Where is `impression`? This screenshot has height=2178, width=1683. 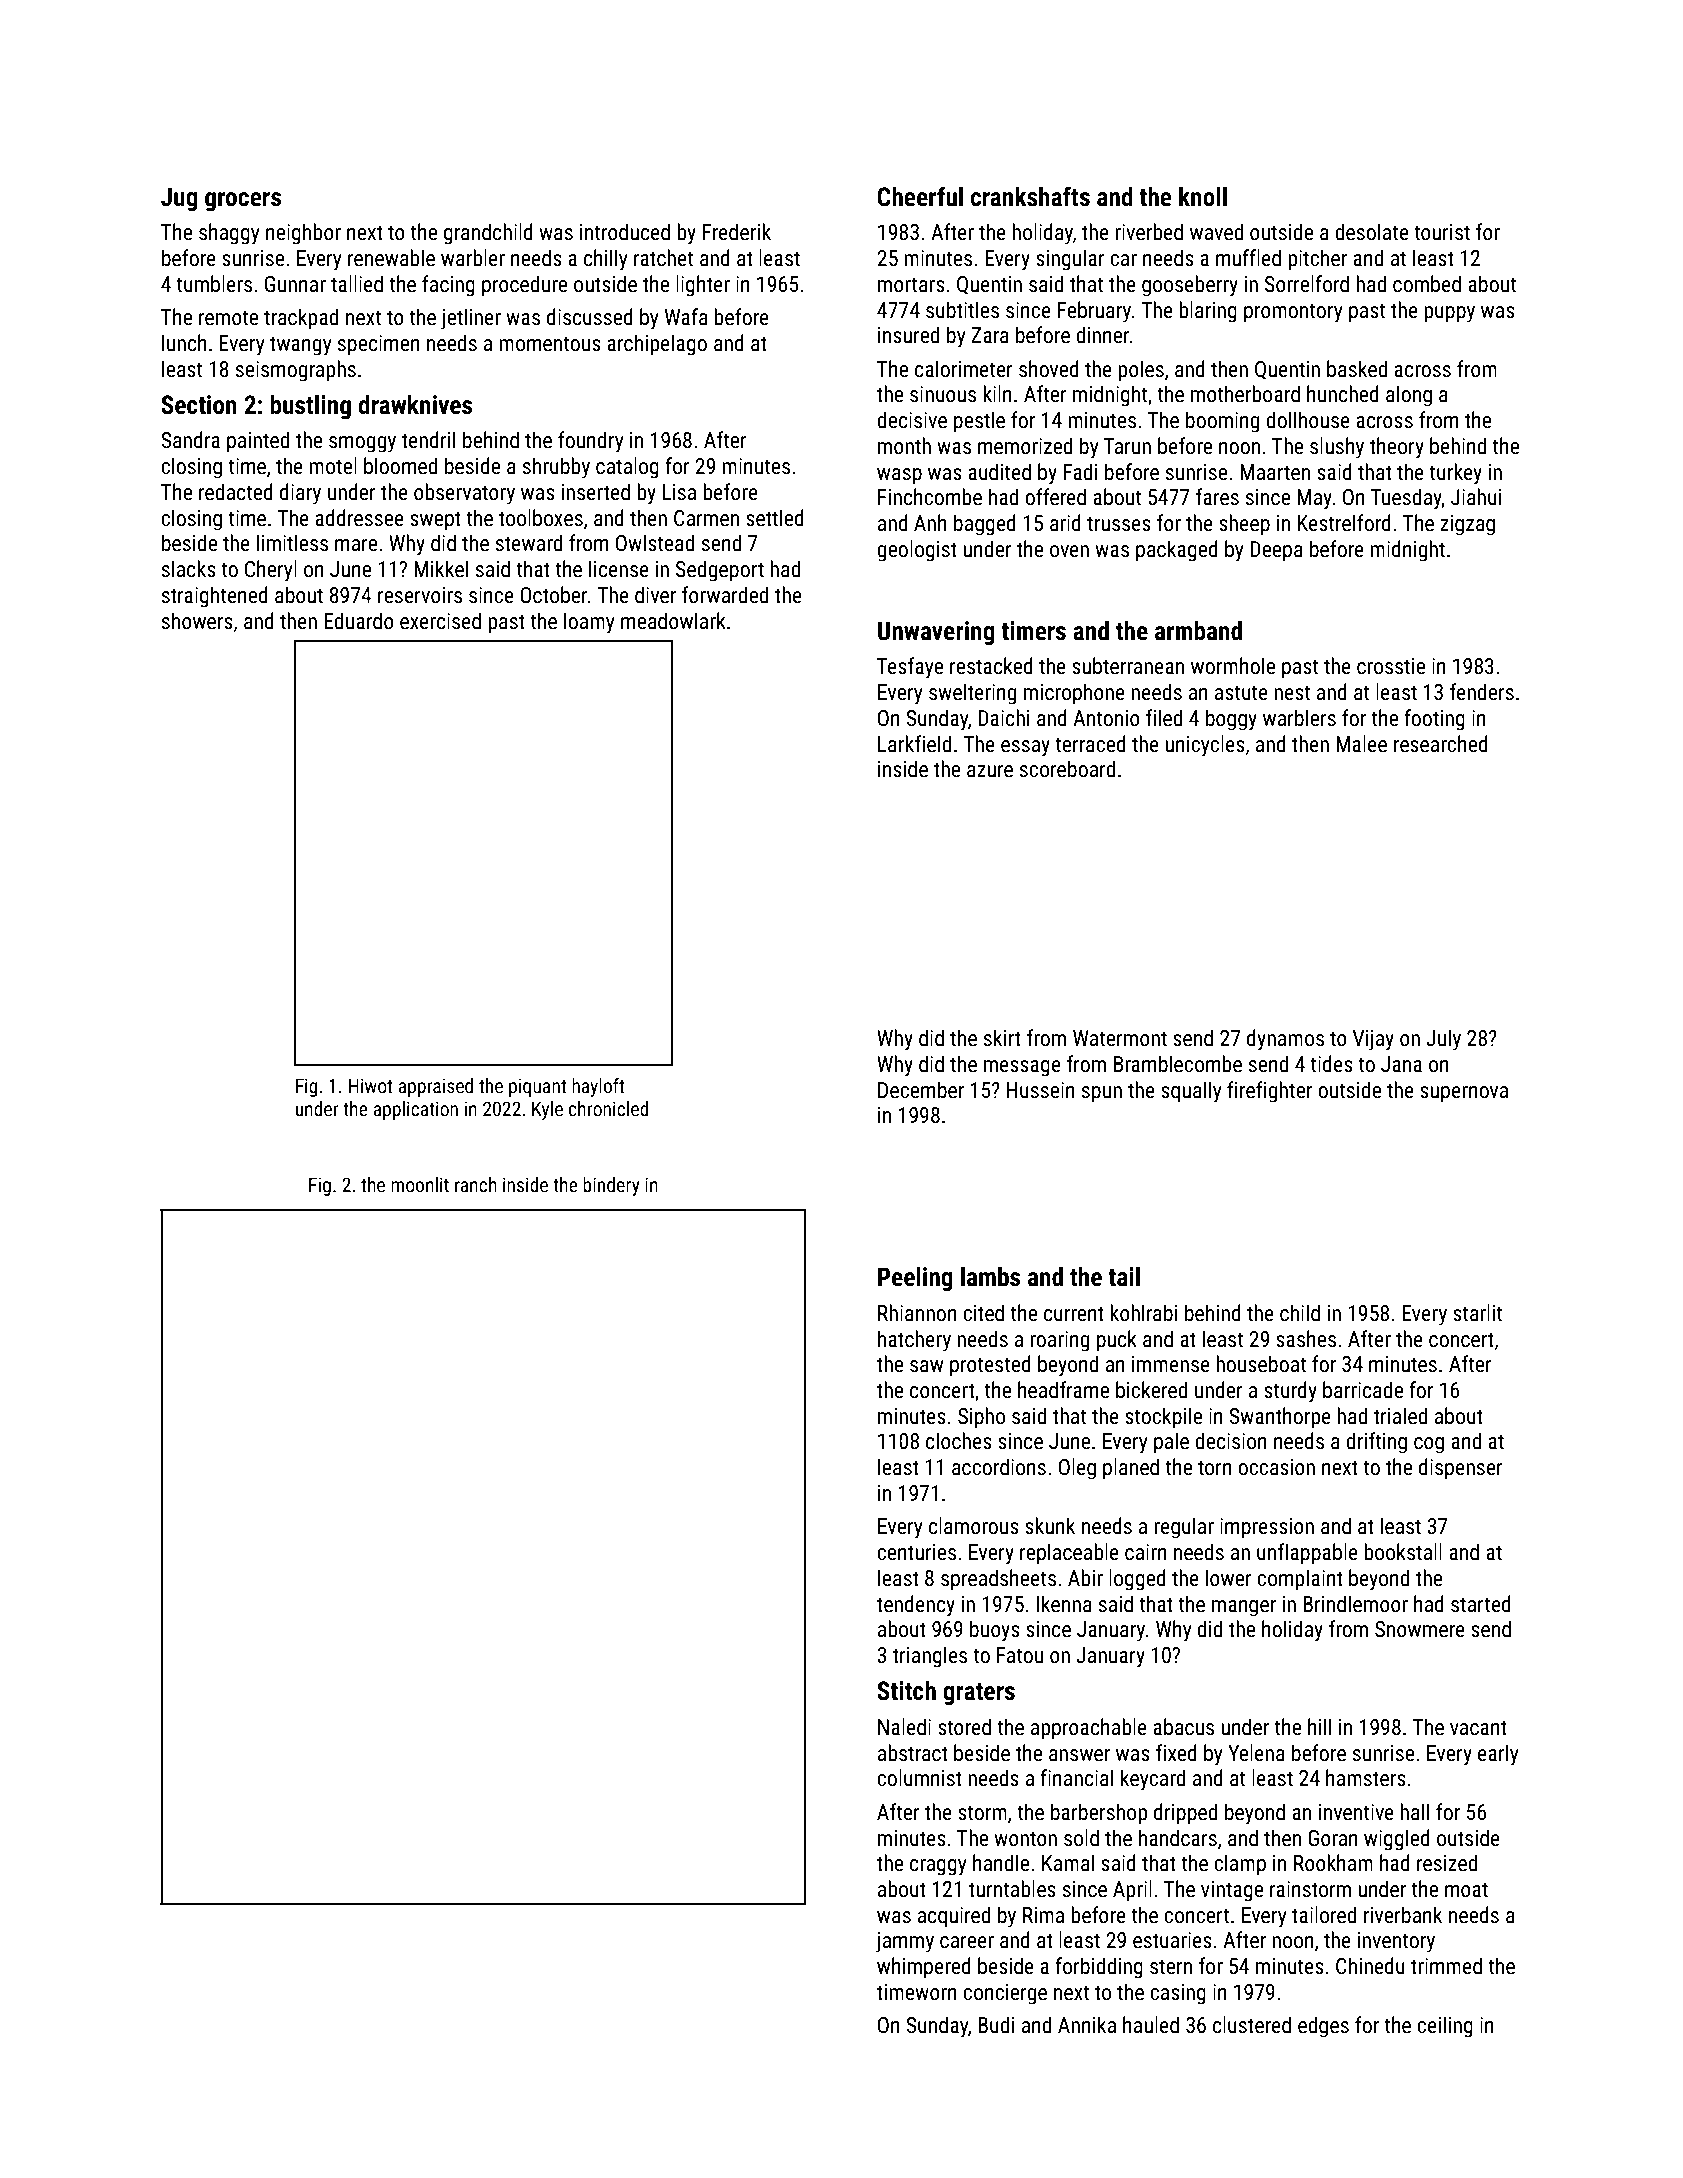
impression is located at coordinates (1267, 1528).
